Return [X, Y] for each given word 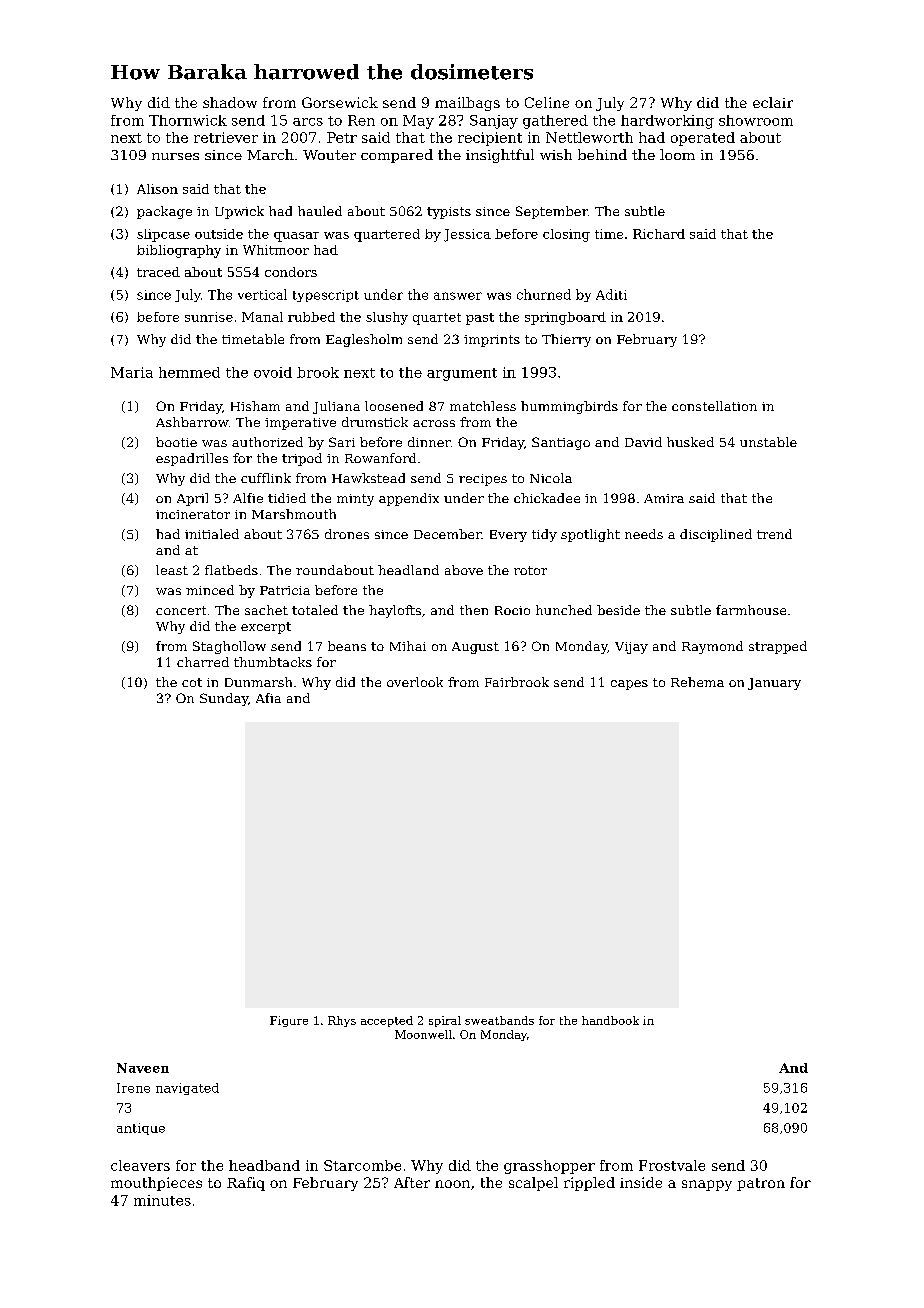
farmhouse [751, 610]
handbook [610, 1020]
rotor [530, 570]
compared [397, 156]
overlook [415, 682]
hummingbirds [569, 407]
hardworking [667, 122]
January [774, 684]
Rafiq [246, 1184]
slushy [387, 318]
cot [192, 682]
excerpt [266, 628]
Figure [289, 1021]
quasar [296, 237]
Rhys [342, 1021]
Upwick [239, 212]
